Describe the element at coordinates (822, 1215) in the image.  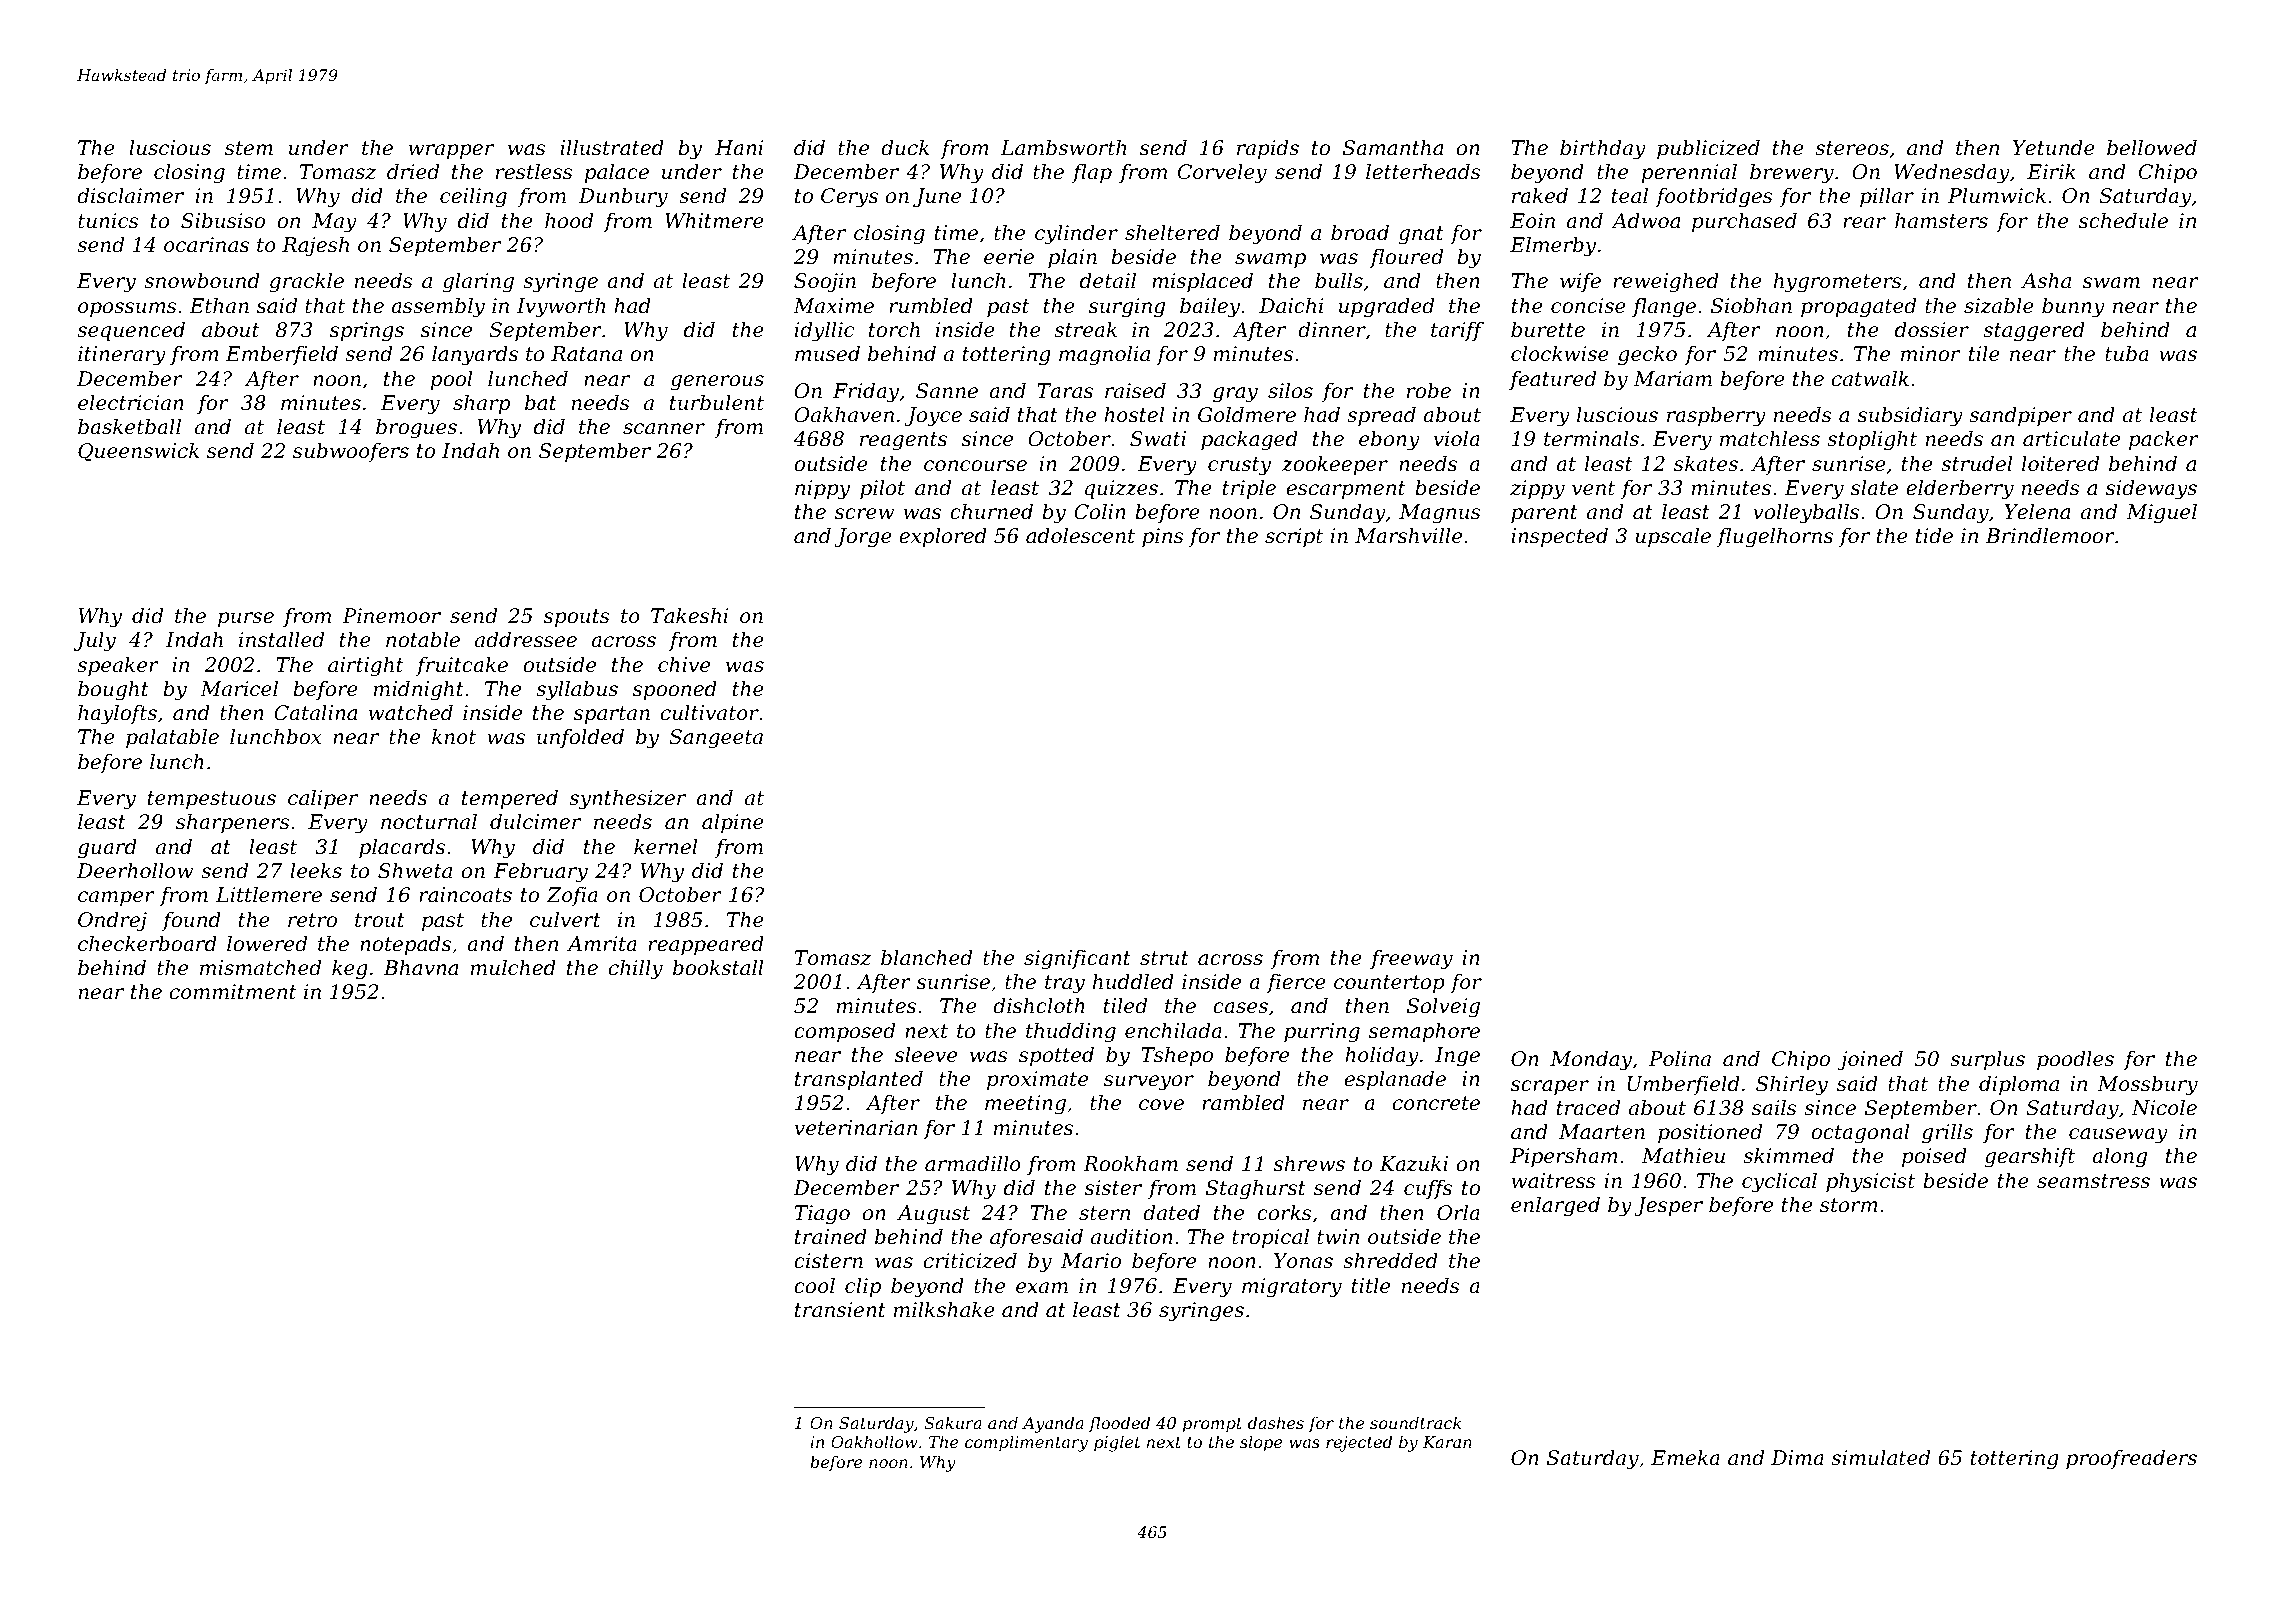
I see `Tiago` at that location.
